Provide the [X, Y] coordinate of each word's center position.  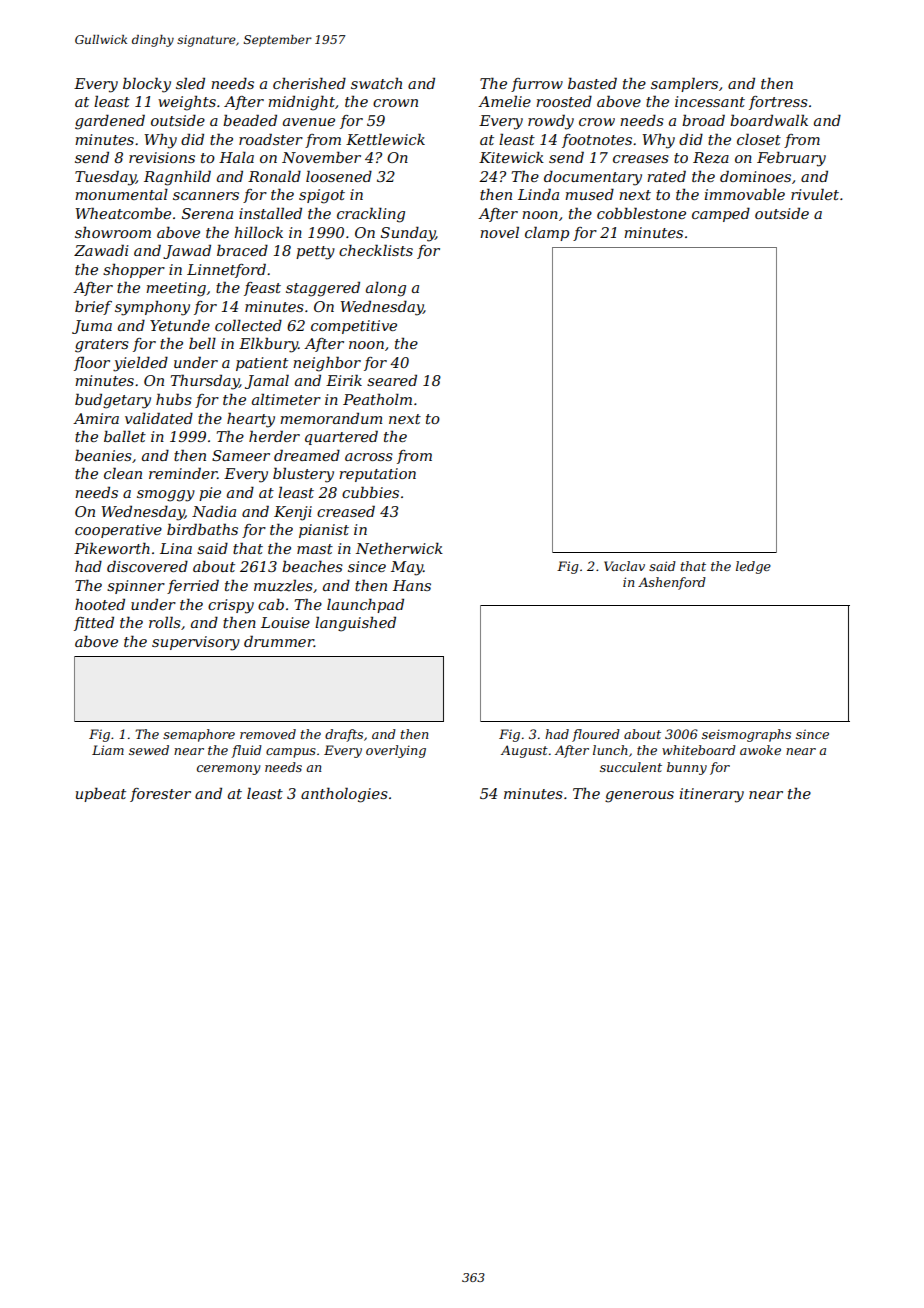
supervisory [196, 643]
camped [721, 214]
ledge [753, 567]
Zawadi [101, 250]
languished [355, 624]
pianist [324, 531]
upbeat [101, 795]
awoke [760, 750]
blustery [303, 475]
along [386, 289]
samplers [684, 84]
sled [190, 83]
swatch [376, 83]
